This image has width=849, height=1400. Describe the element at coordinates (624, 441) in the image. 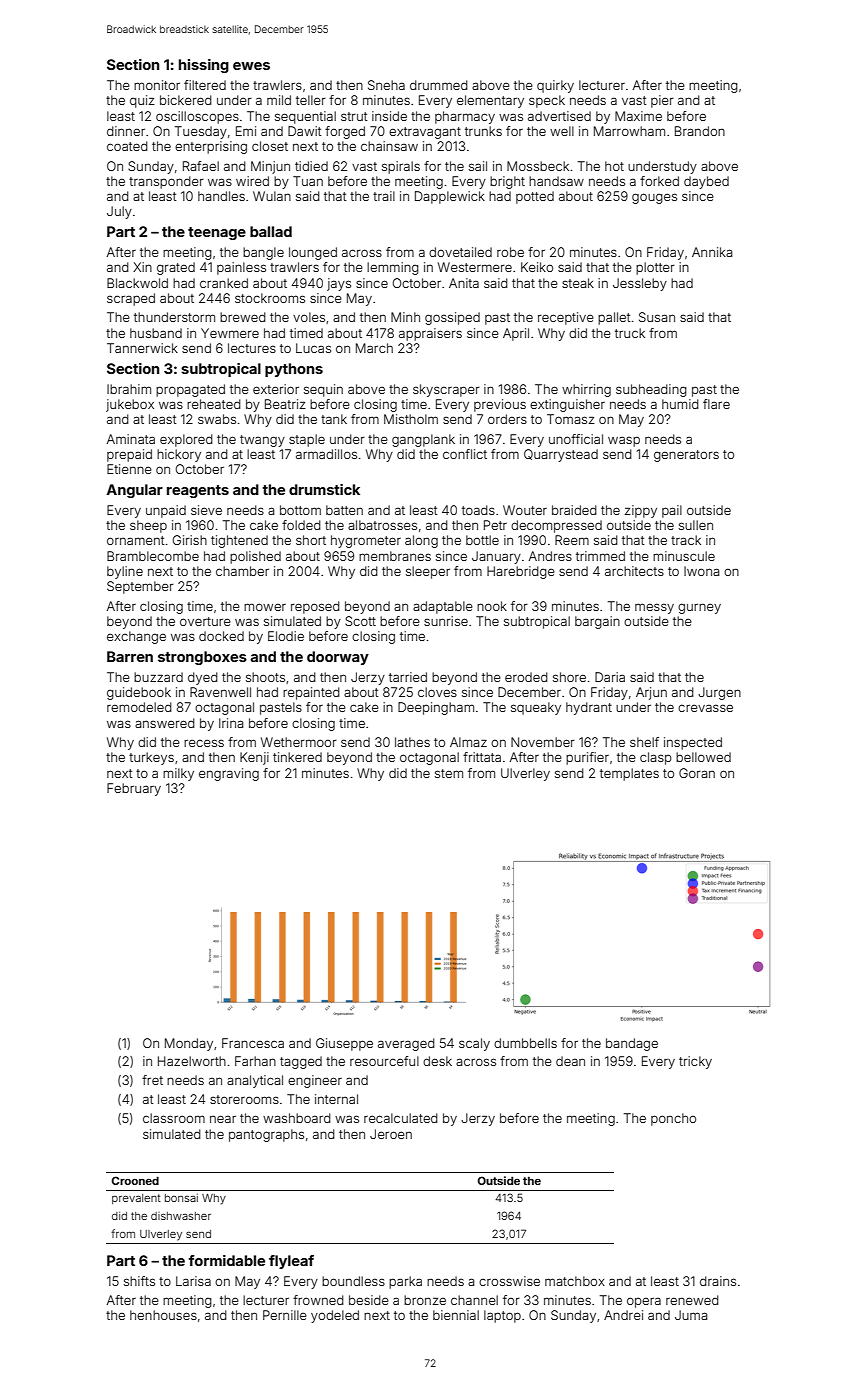

I see `wasp` at that location.
